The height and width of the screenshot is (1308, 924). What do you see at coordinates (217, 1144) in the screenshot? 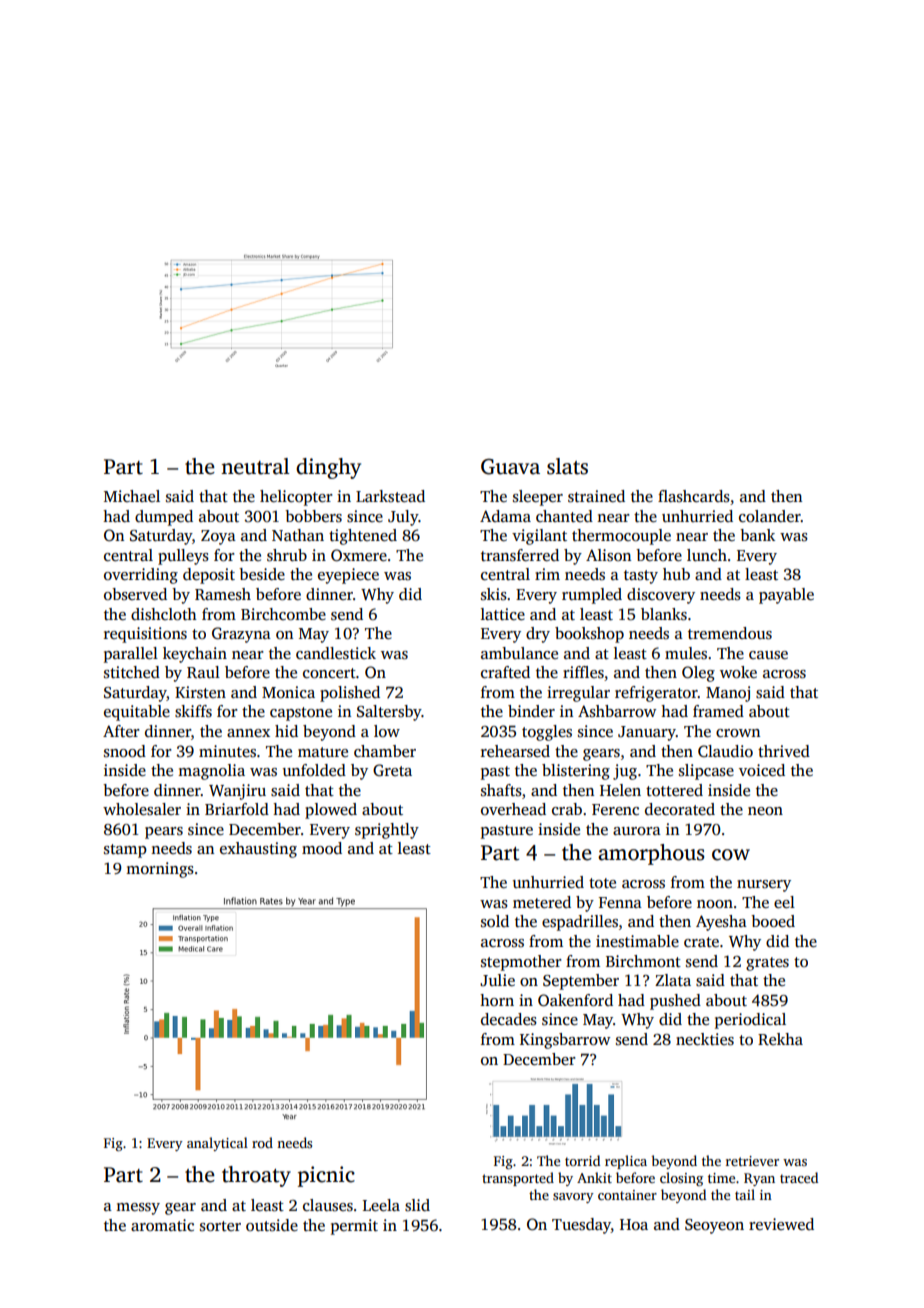
I see `analytical` at bounding box center [217, 1144].
